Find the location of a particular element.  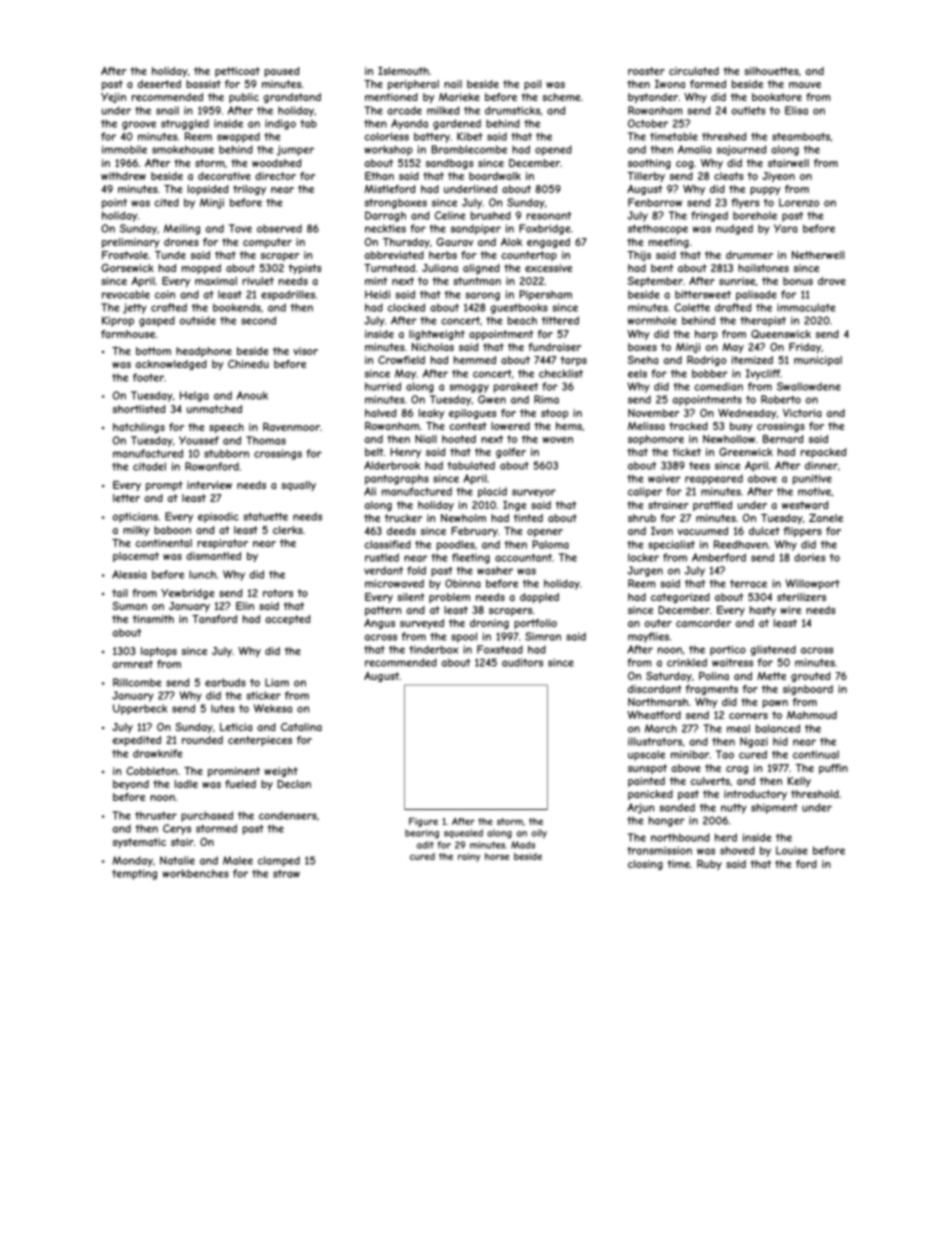

espadrilles is located at coordinates (288, 295).
